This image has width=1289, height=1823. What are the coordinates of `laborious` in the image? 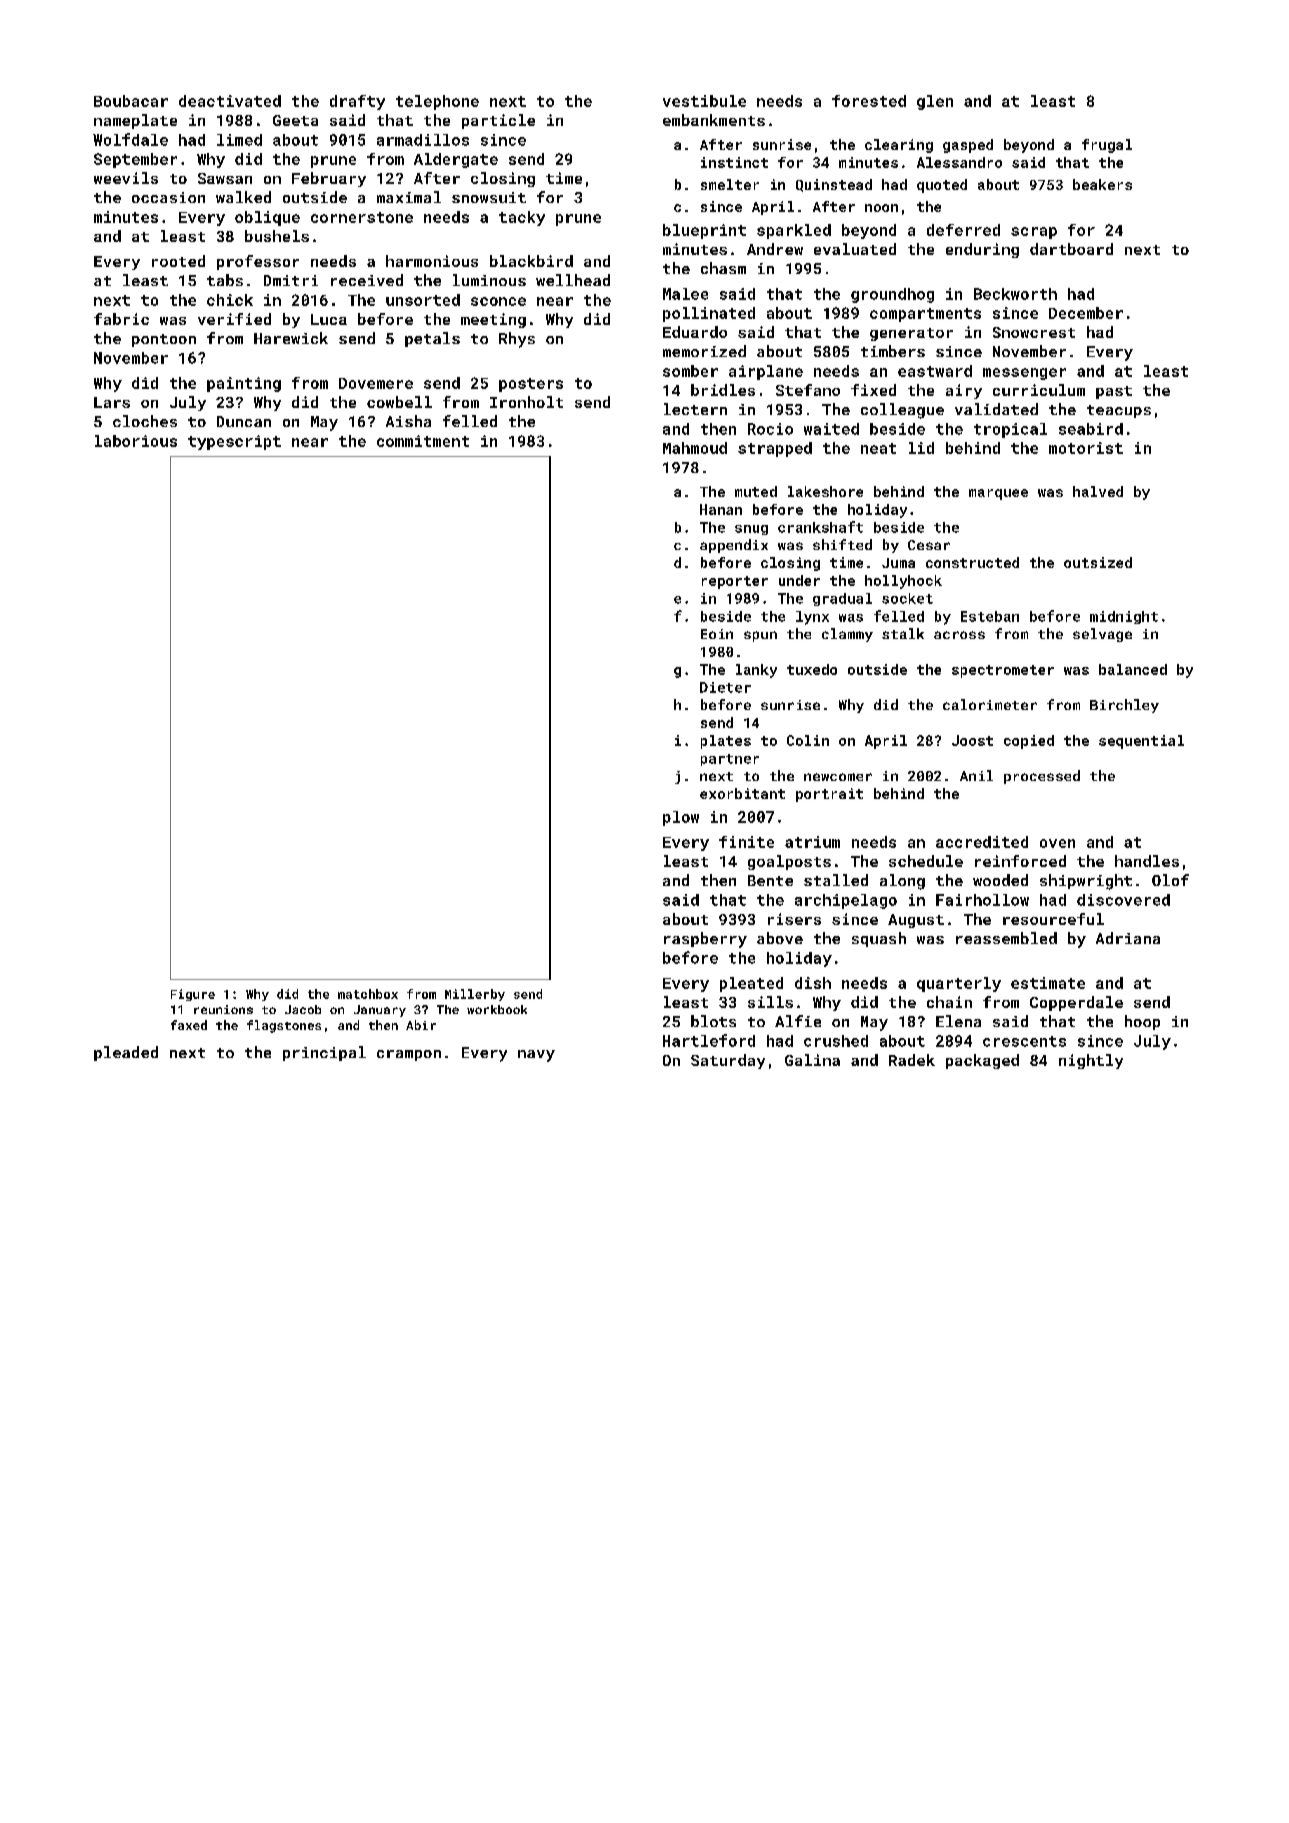 It's located at (136, 441).
